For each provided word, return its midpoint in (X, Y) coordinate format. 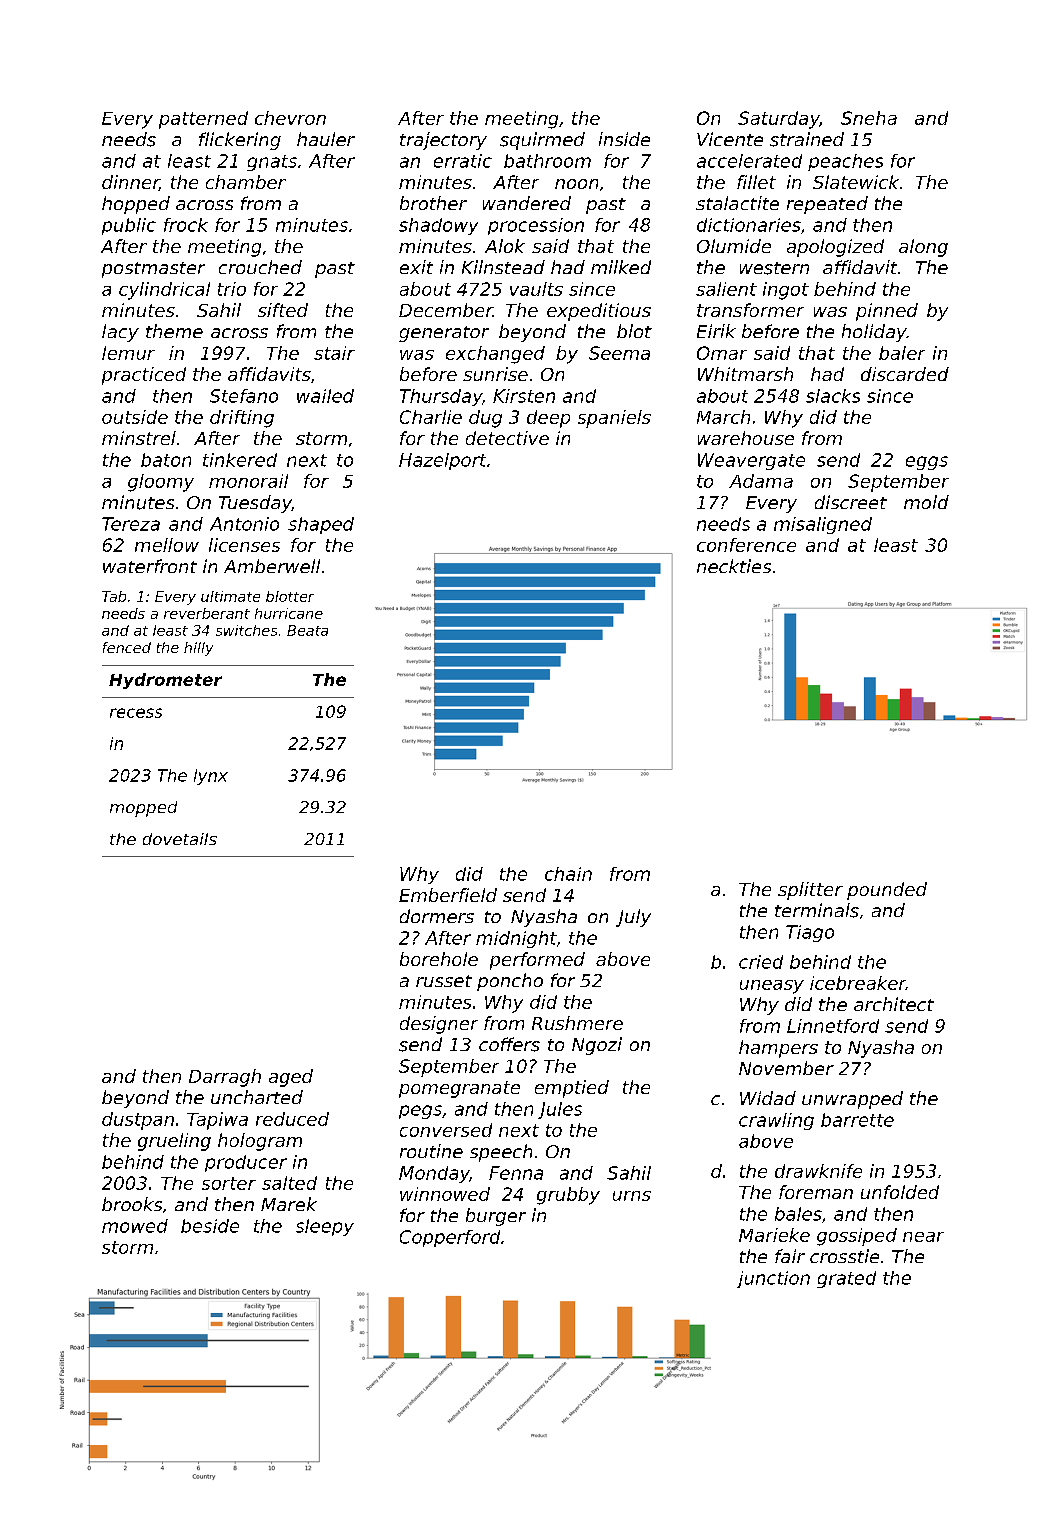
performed (537, 961)
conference (746, 545)
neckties (734, 566)
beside (210, 1226)
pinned (887, 312)
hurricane (289, 613)
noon (576, 184)
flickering (240, 141)
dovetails (180, 839)
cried (761, 962)
